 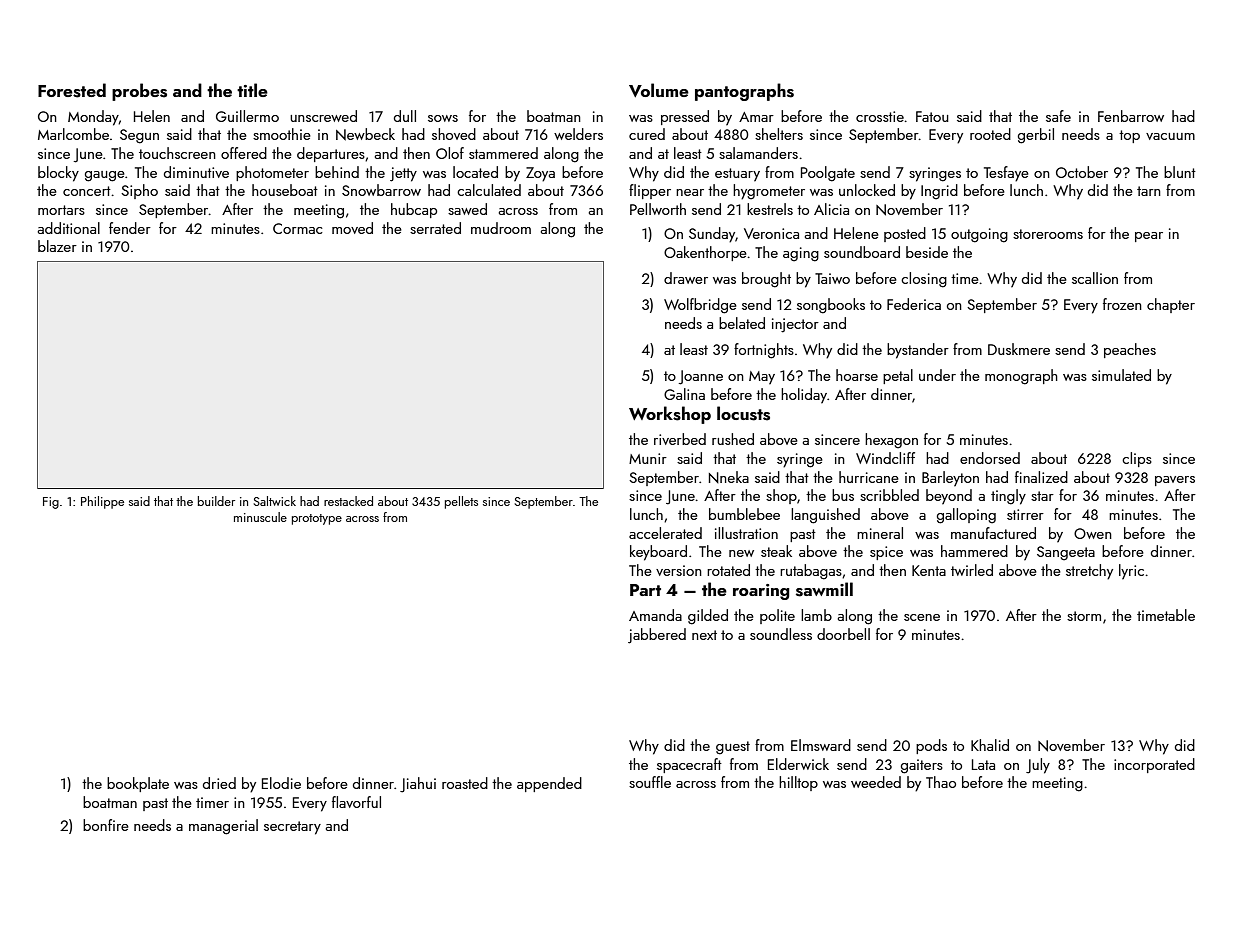 I want to click on Volume, so click(x=659, y=90).
